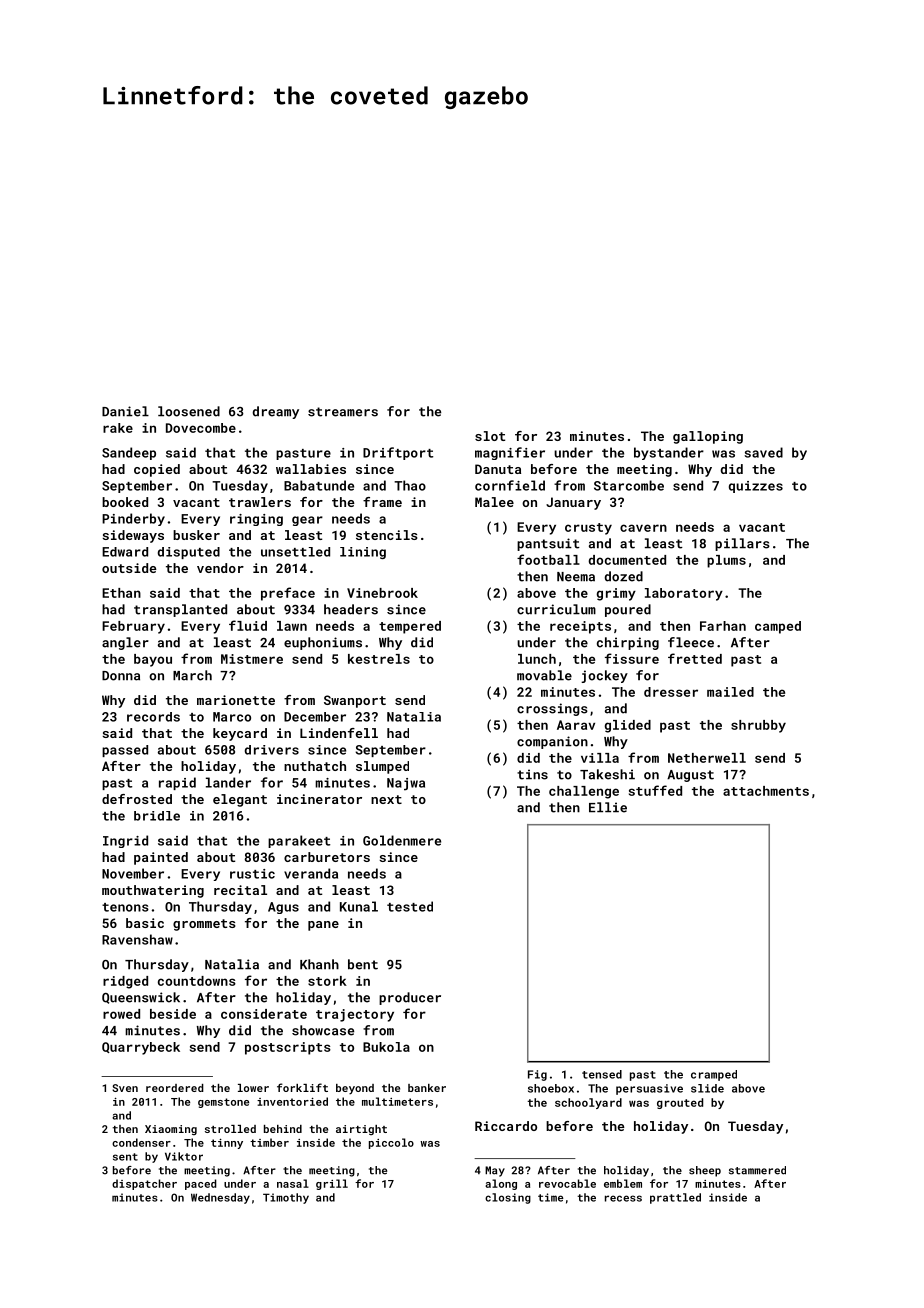 This page has height=1308, width=924. What do you see at coordinates (125, 411) in the page?
I see `Daniel` at bounding box center [125, 411].
